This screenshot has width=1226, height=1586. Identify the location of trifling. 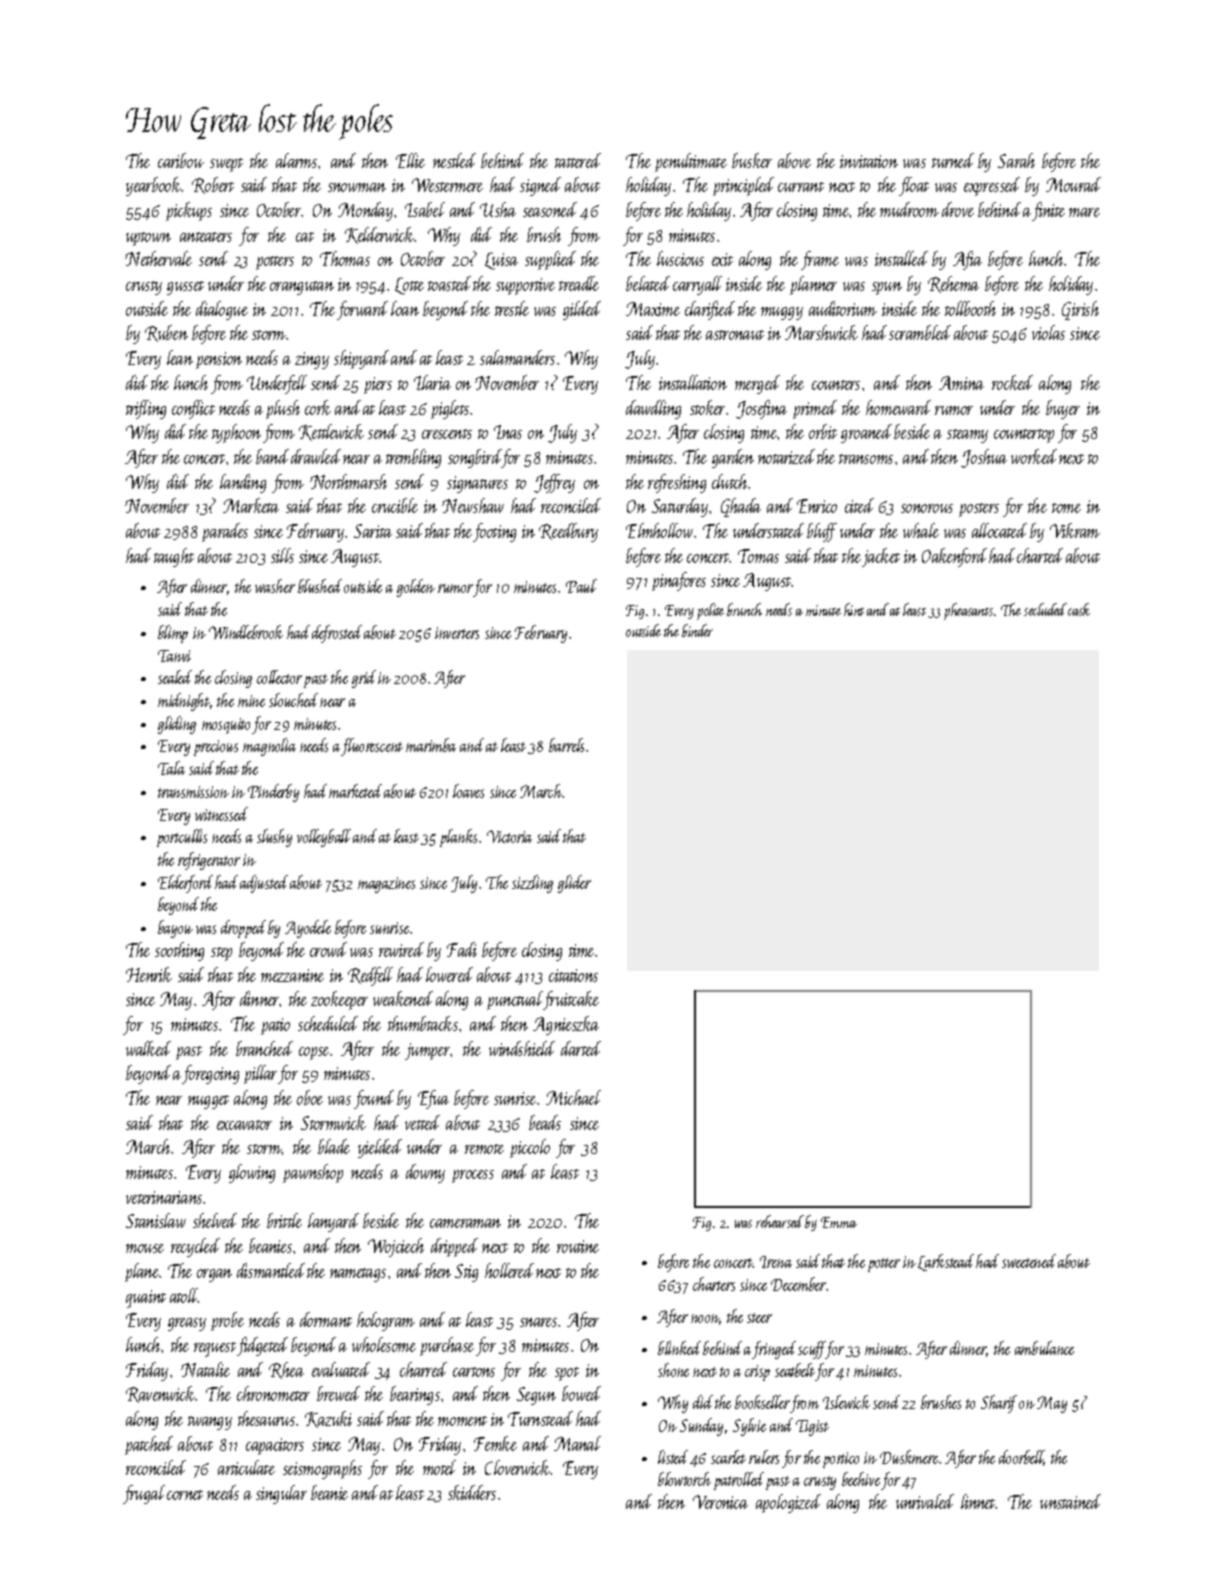
(146, 409).
